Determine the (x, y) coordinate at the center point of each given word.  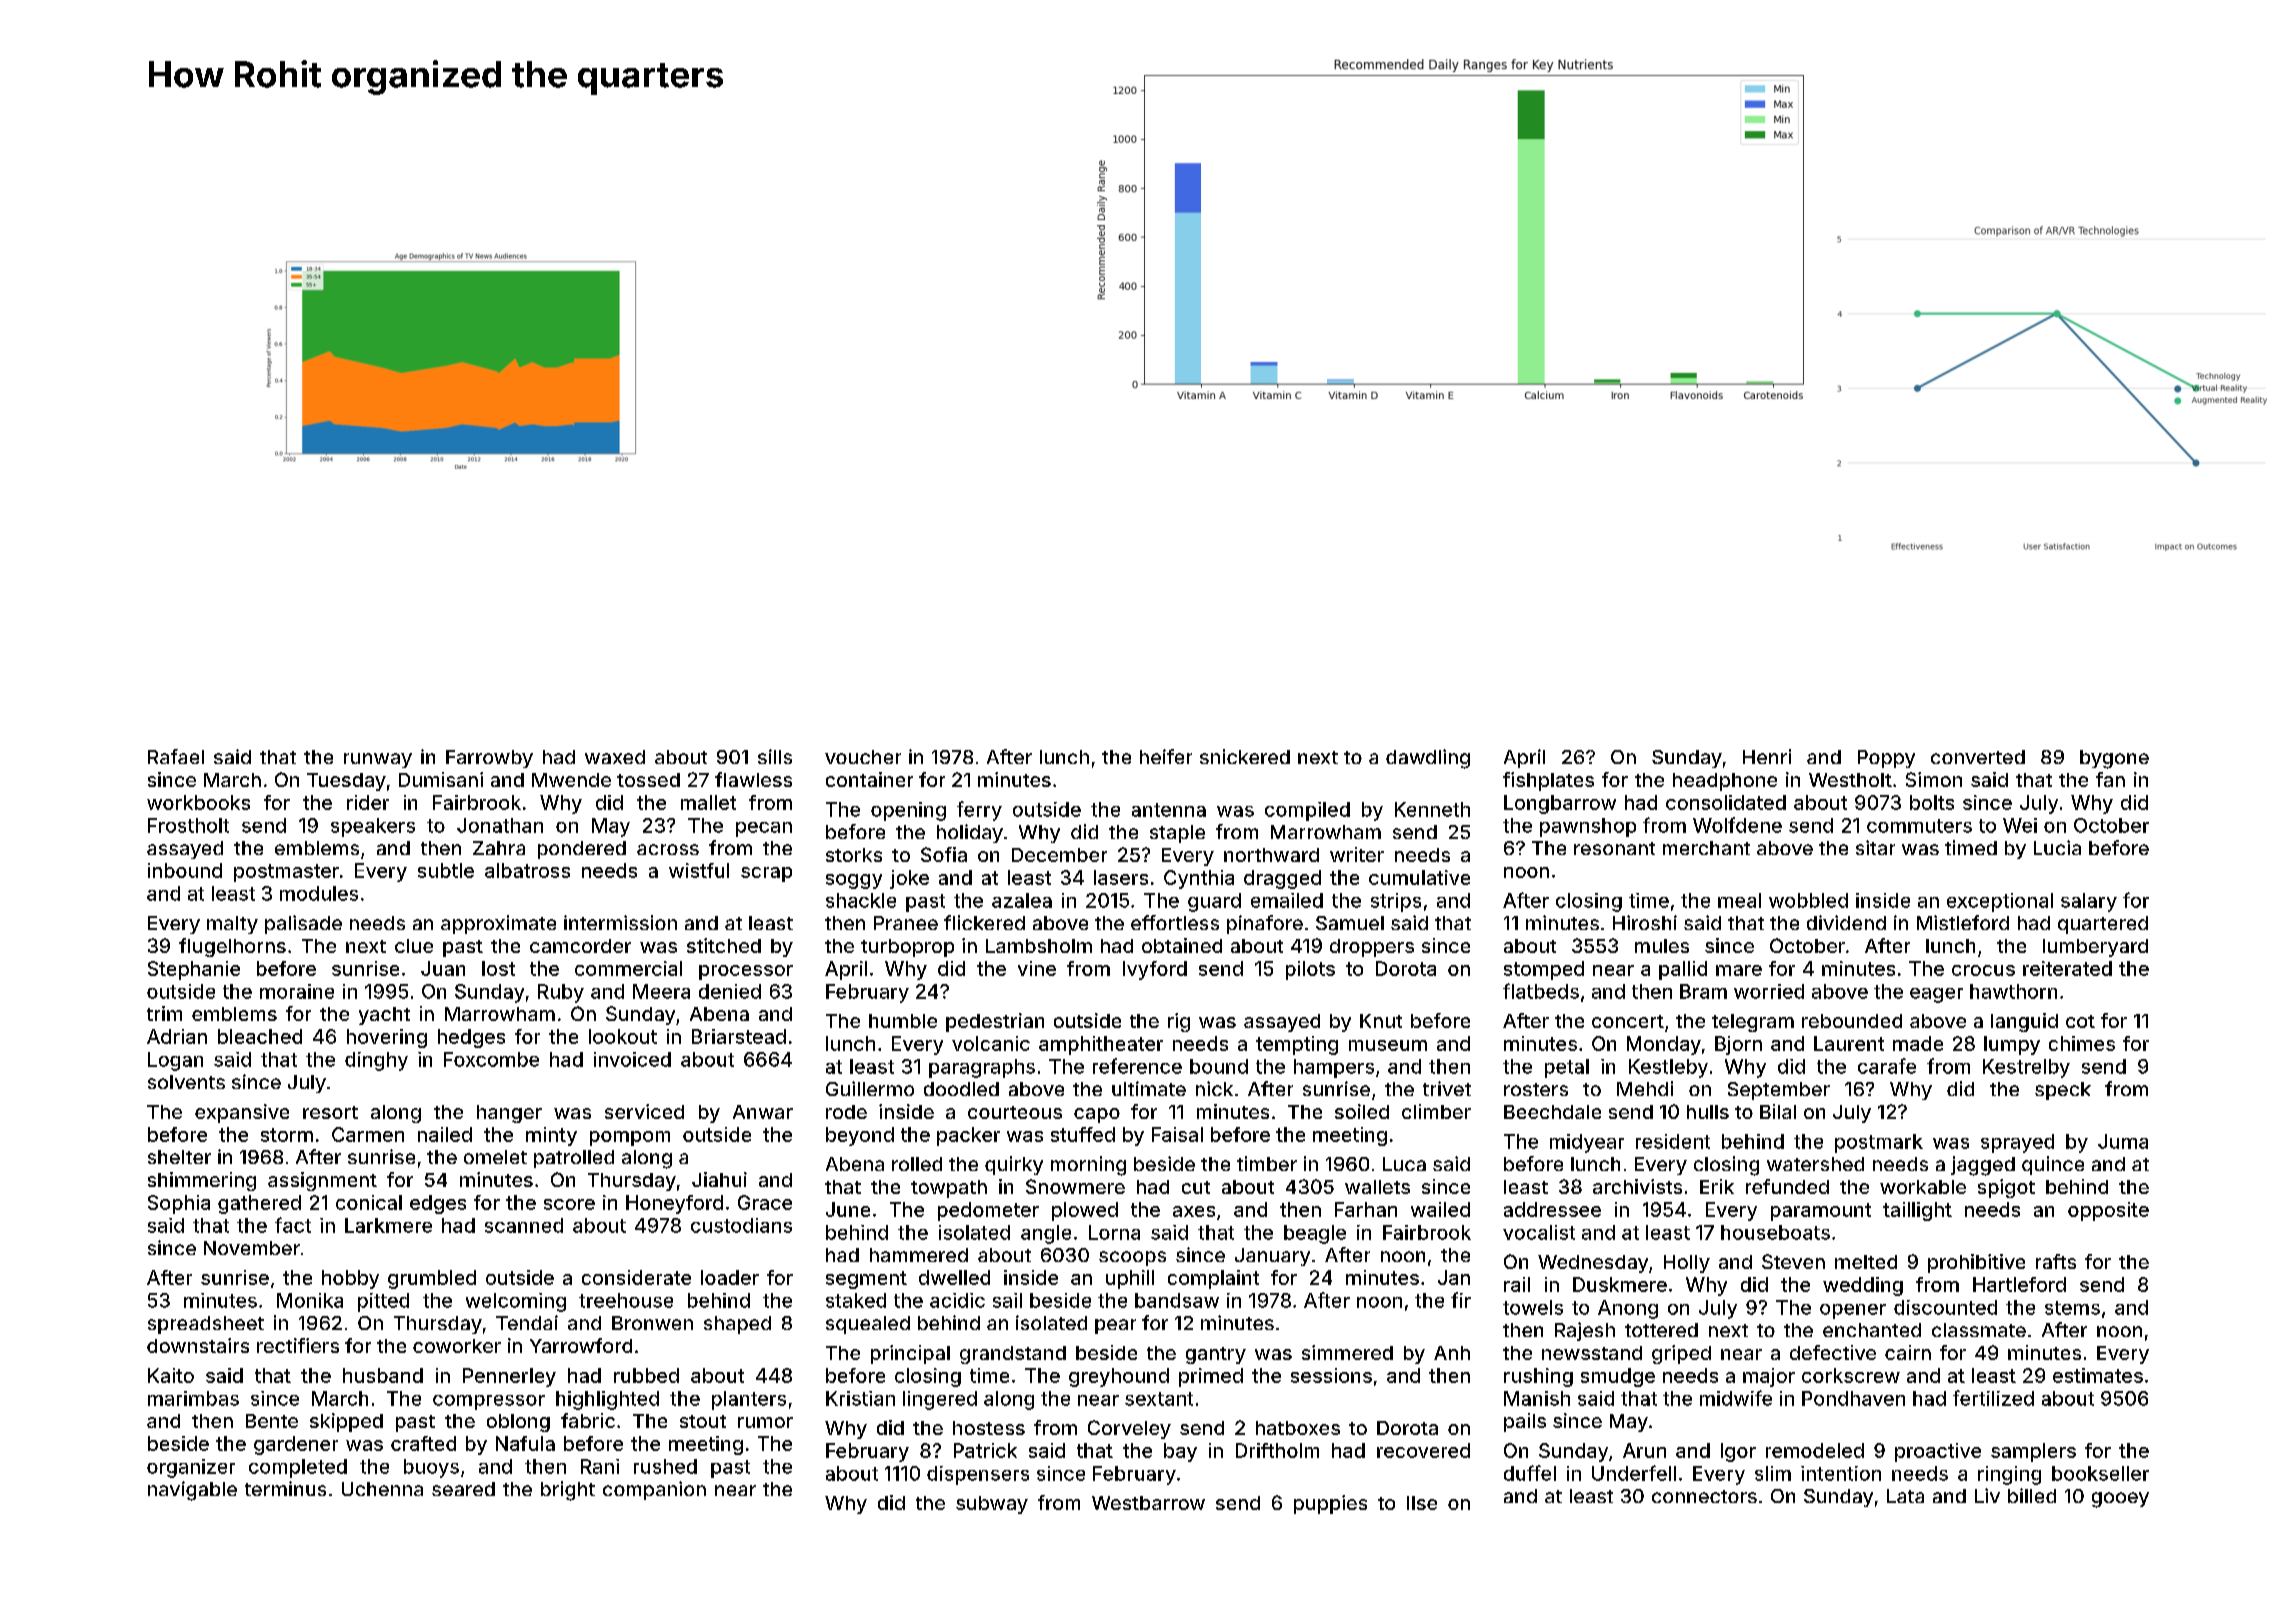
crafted (423, 1443)
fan (2110, 779)
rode (846, 1112)
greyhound (1119, 1377)
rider (368, 802)
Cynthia (1199, 879)
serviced (644, 1111)
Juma (2123, 1141)
